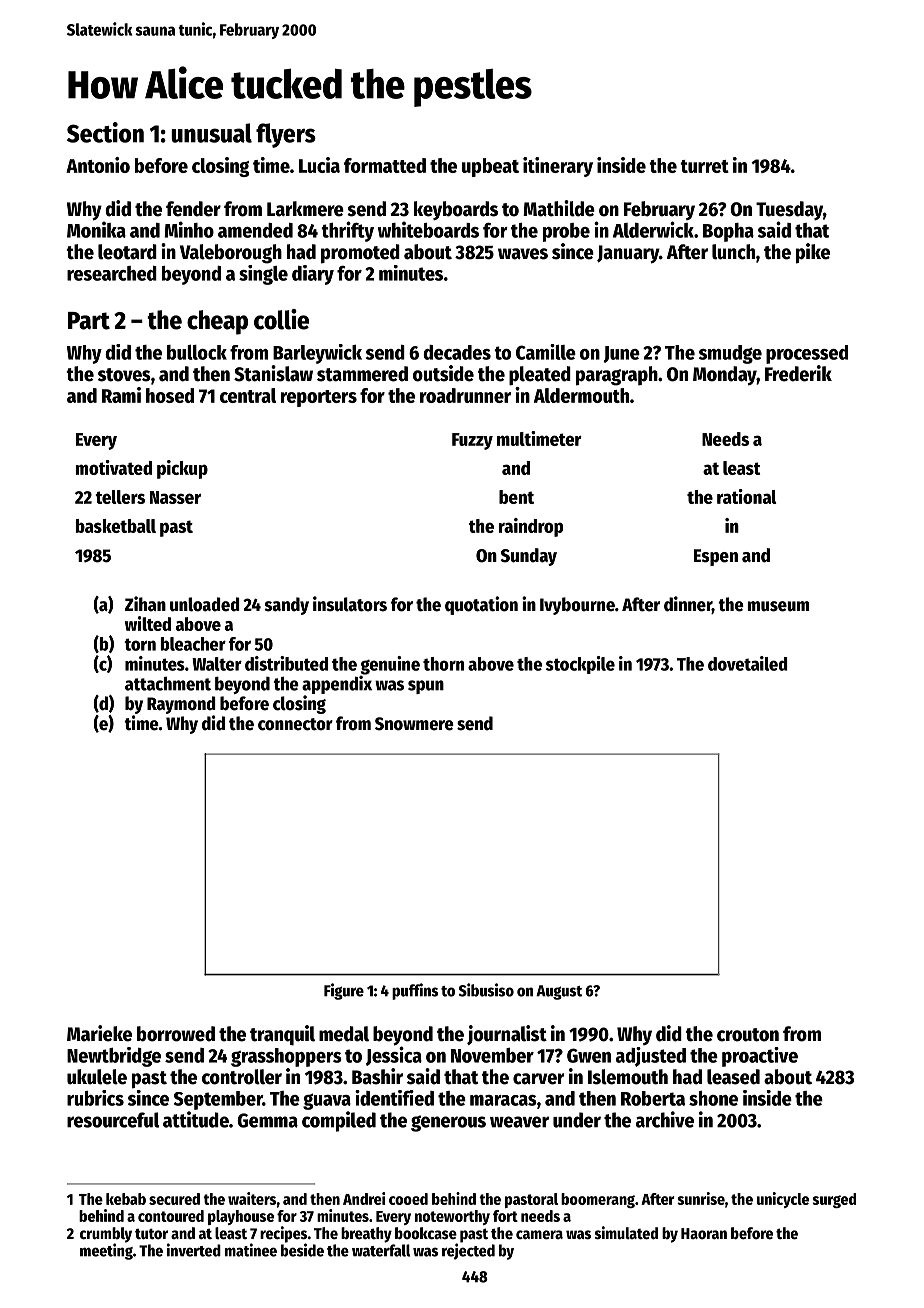  What do you see at coordinates (360, 254) in the document?
I see `promoted` at bounding box center [360, 254].
